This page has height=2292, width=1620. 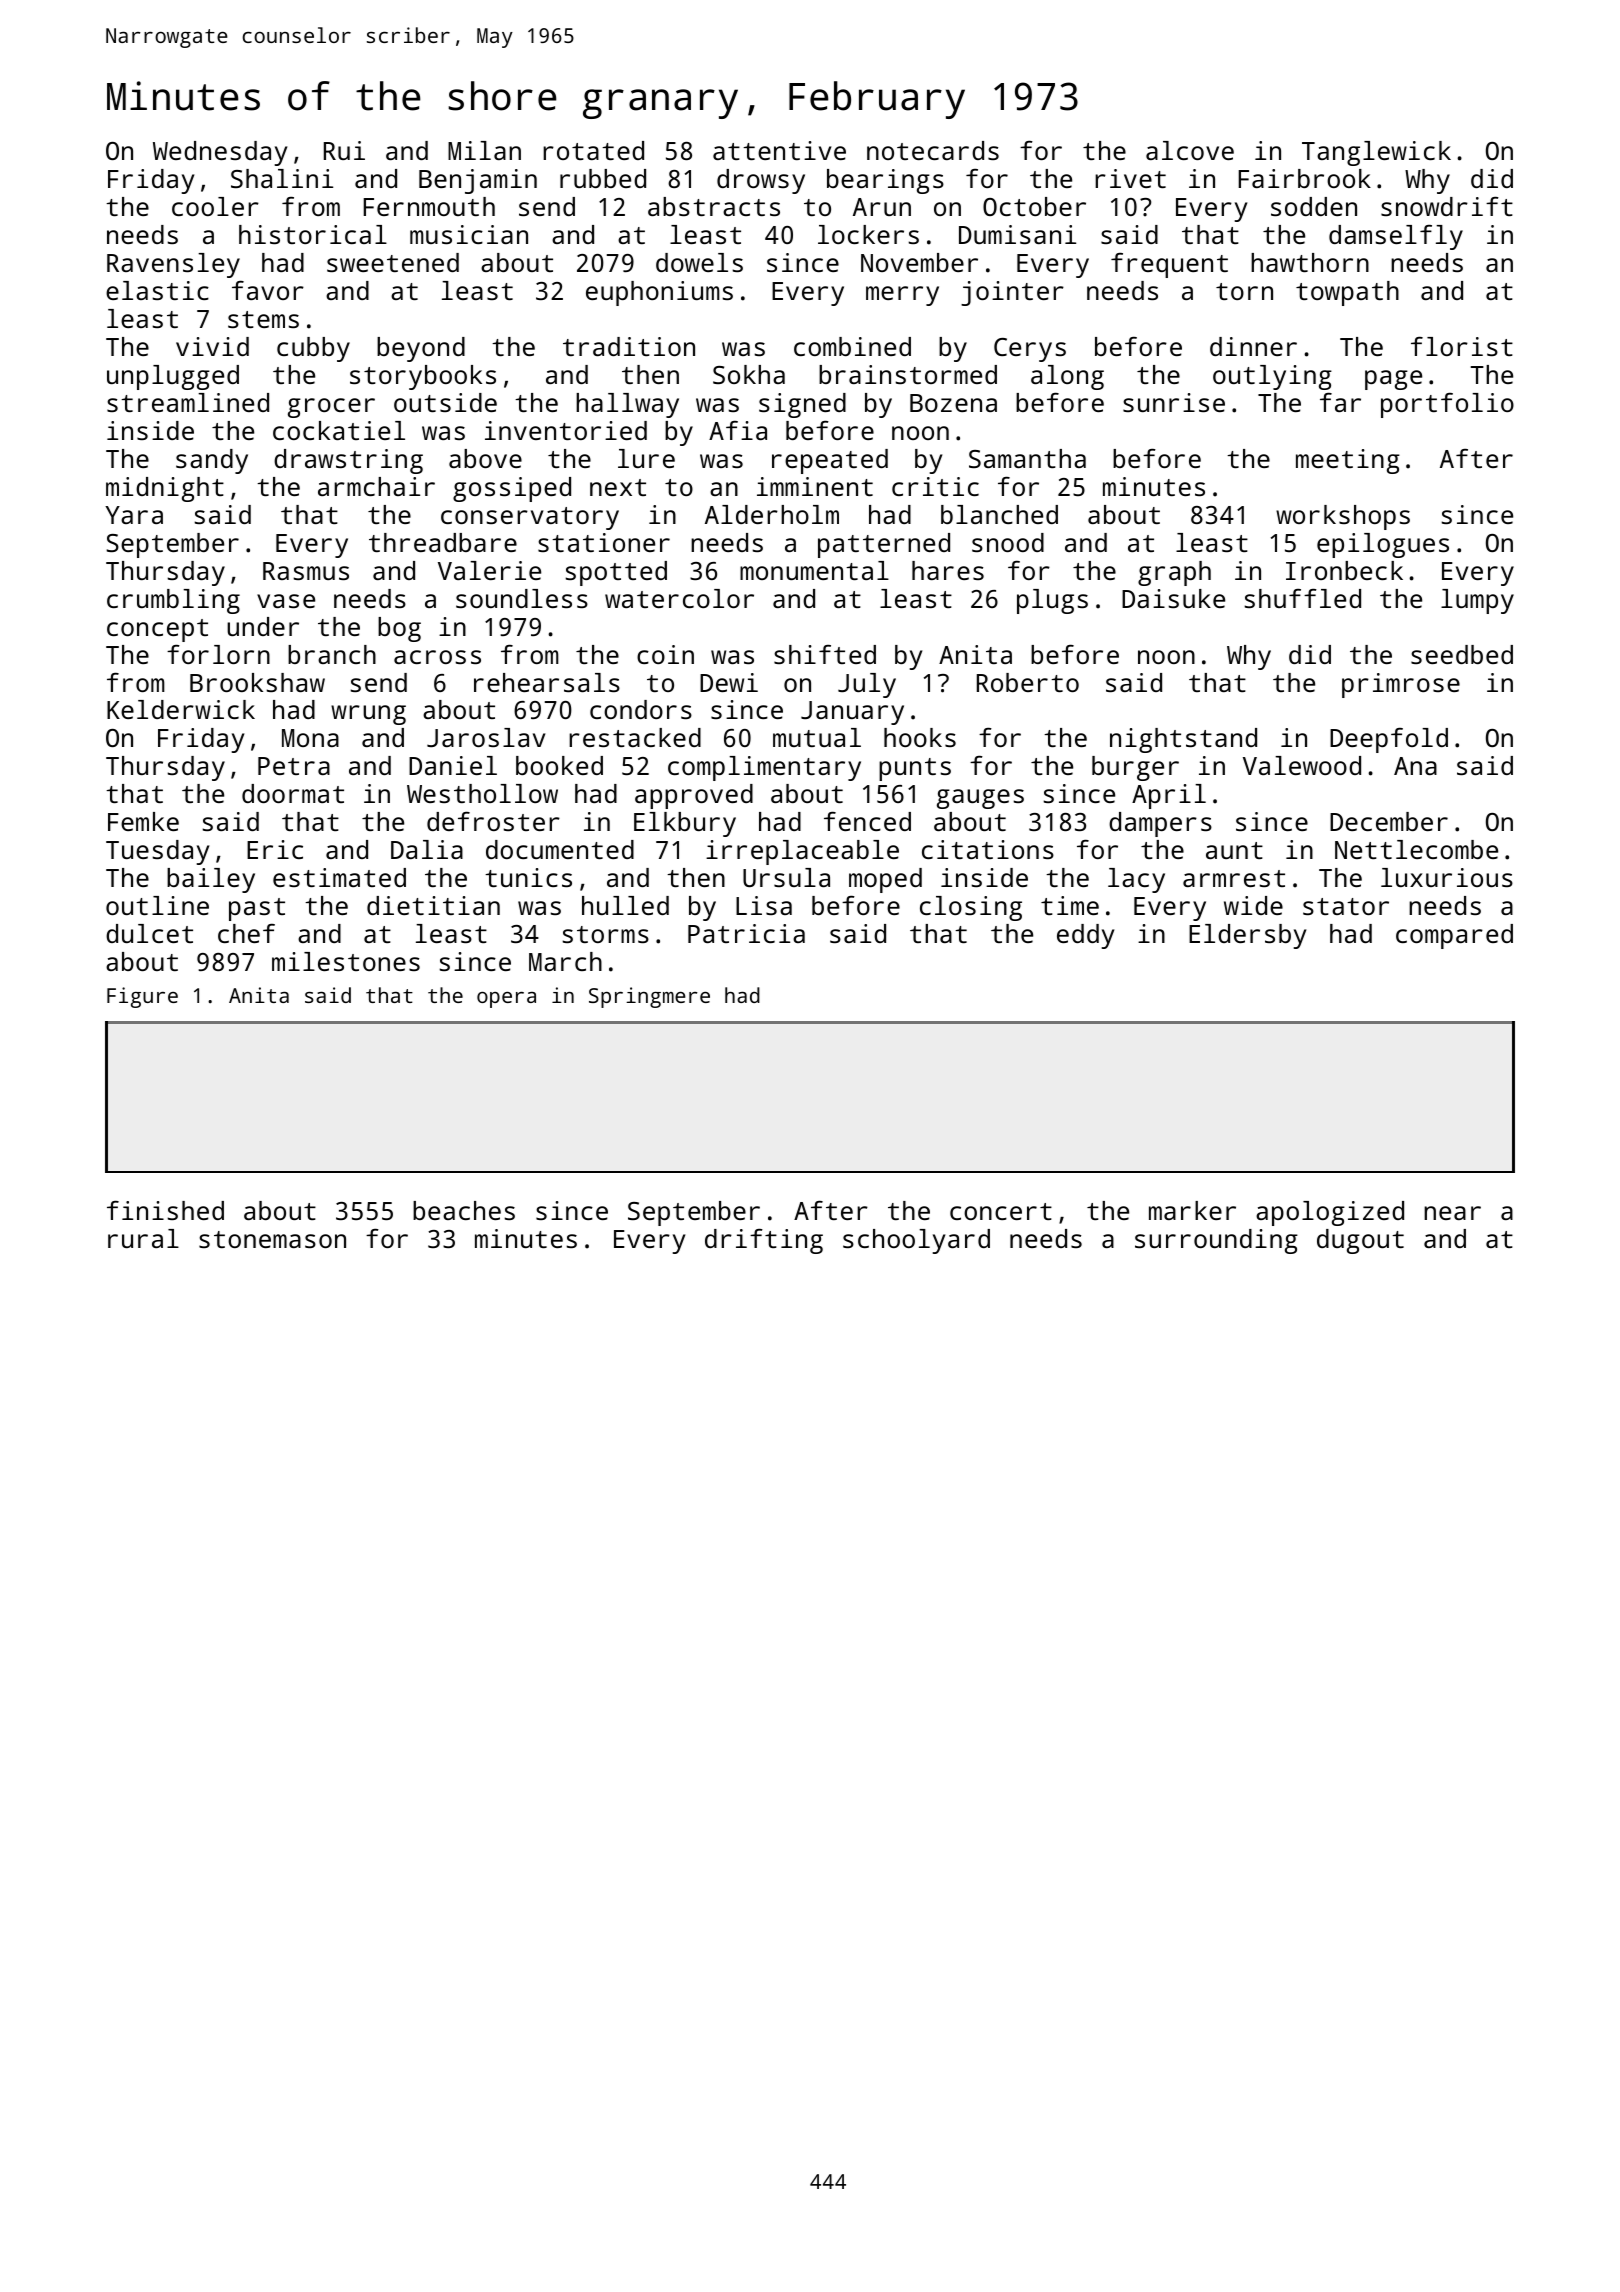 What do you see at coordinates (485, 458) in the page?
I see `above` at bounding box center [485, 458].
